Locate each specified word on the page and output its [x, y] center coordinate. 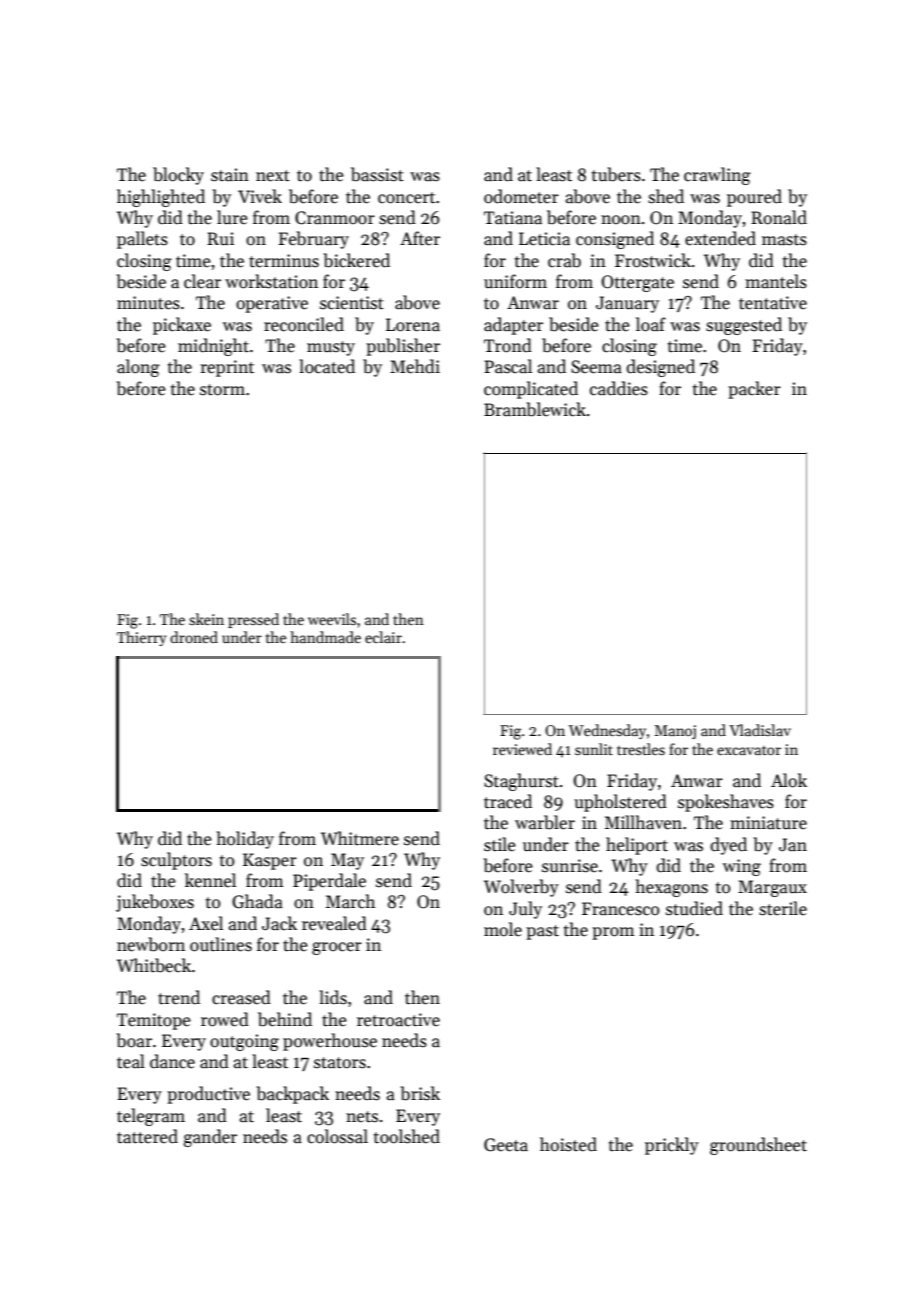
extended [720, 238]
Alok [789, 780]
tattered [147, 1136]
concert [406, 198]
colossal [337, 1136]
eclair [383, 637]
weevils [332, 619]
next [273, 176]
